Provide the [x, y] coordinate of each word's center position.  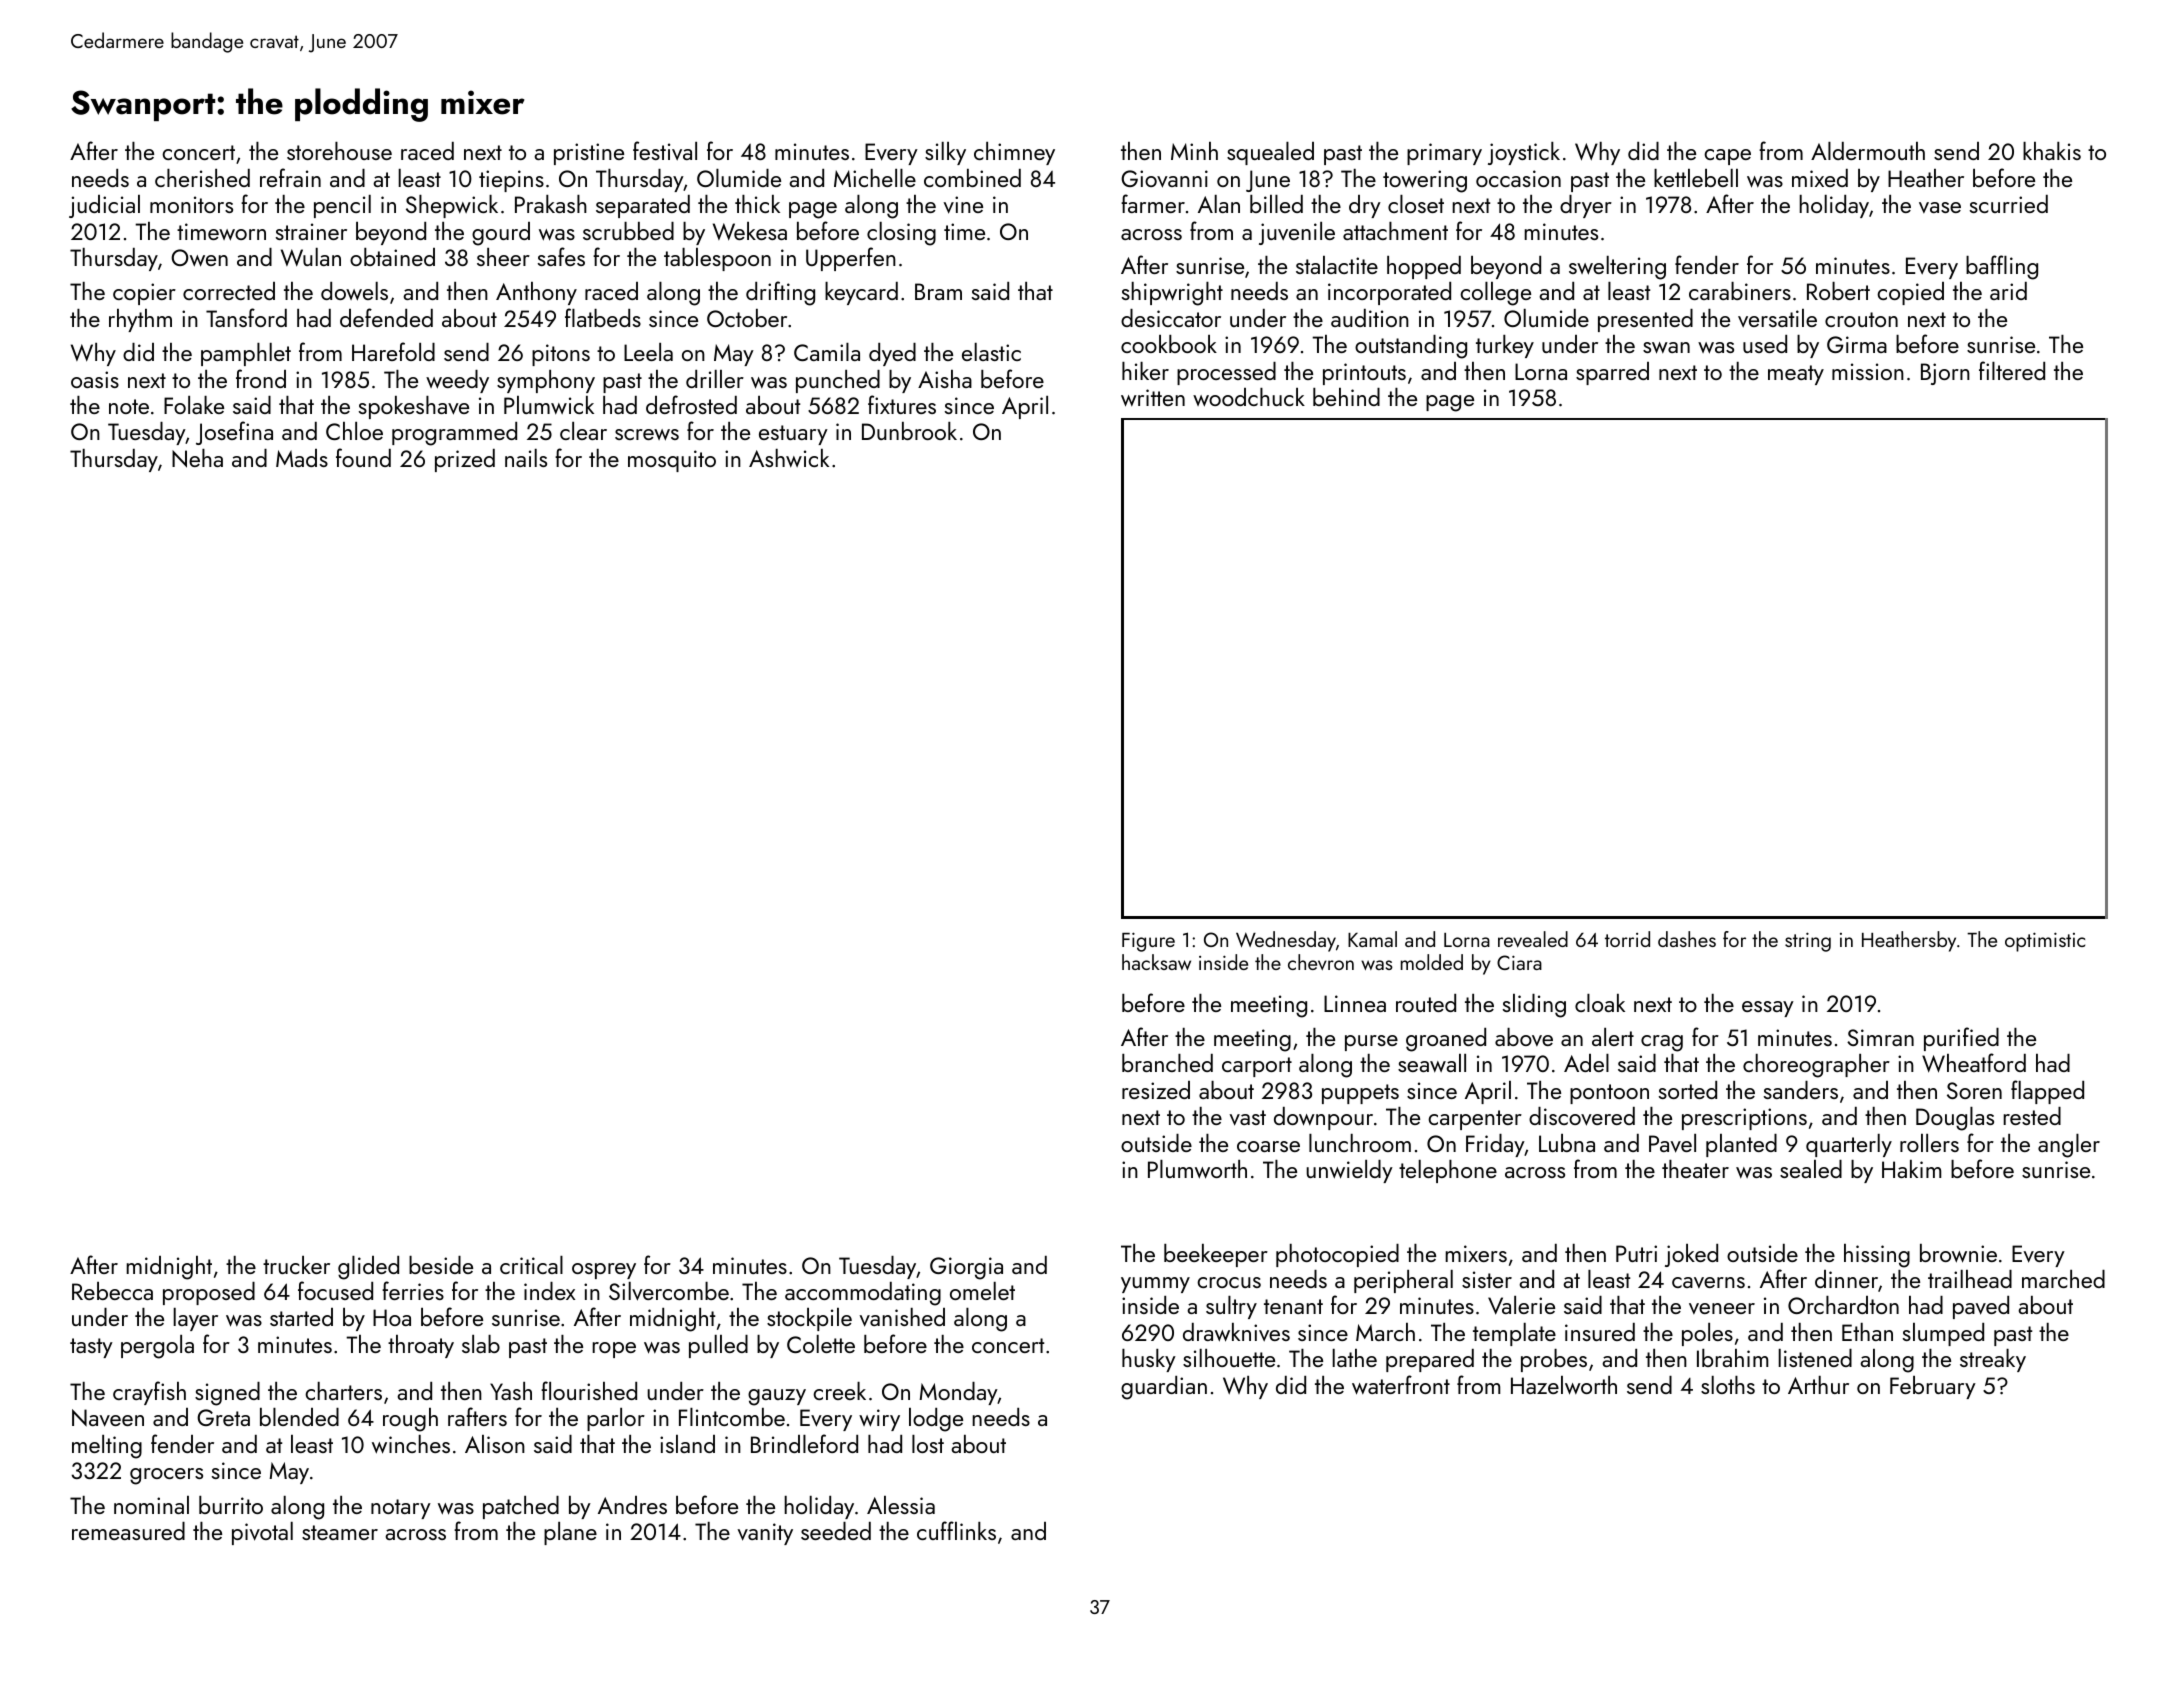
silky [945, 153]
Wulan [311, 257]
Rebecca [112, 1291]
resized [1156, 1090]
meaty [1796, 375]
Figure [1148, 942]
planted [1741, 1145]
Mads [302, 458]
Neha [197, 458]
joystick [1524, 153]
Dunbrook [909, 431]
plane [570, 1533]
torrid [1627, 939]
